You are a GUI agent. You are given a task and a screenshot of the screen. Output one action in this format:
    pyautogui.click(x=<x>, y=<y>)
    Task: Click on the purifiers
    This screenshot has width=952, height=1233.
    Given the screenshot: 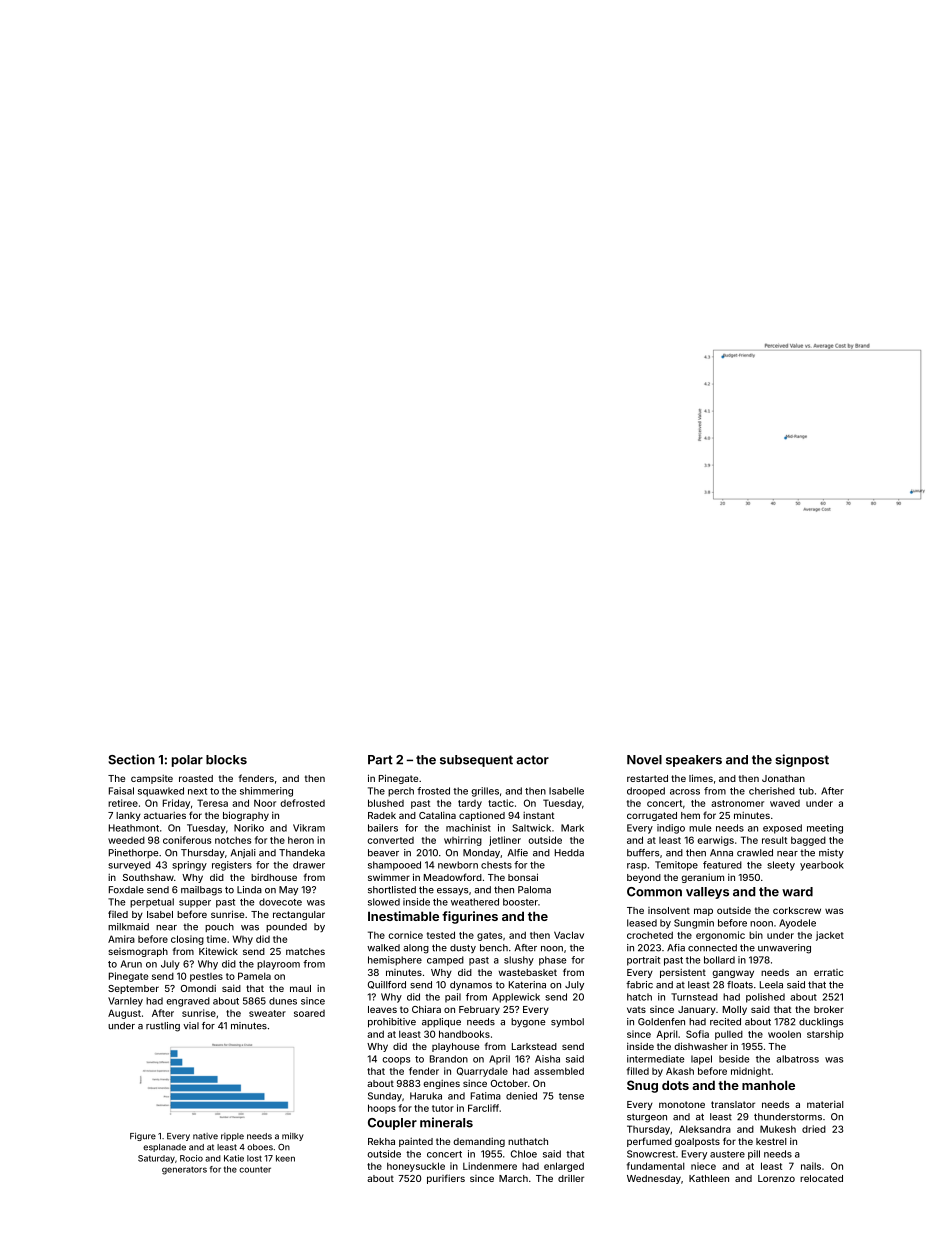 What is the action you would take?
    pyautogui.click(x=446, y=1179)
